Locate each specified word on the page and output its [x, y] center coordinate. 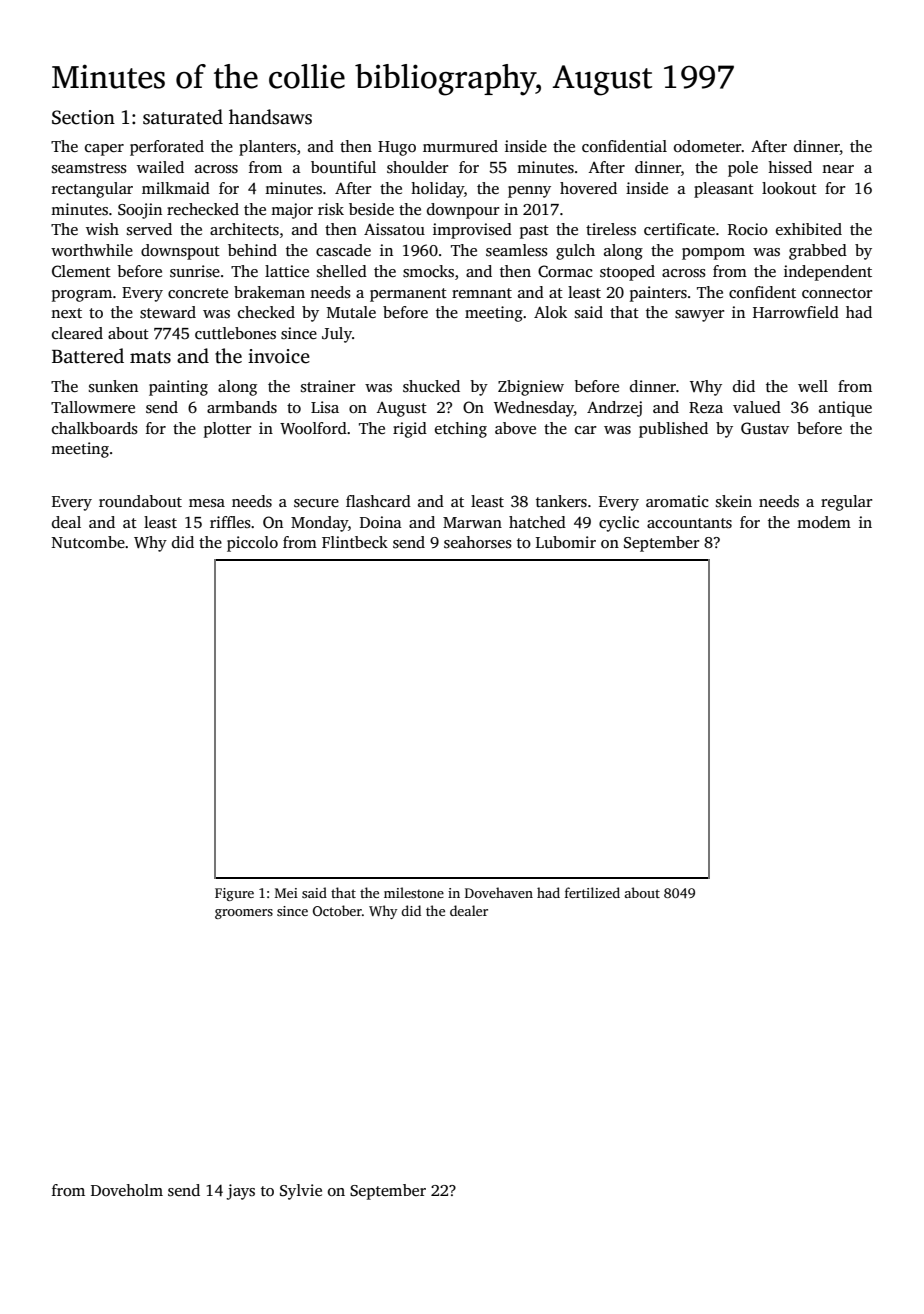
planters [267, 148]
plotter [227, 430]
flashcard [378, 501]
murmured [460, 146]
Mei [286, 893]
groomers [244, 914]
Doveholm [127, 1190]
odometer [708, 146]
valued [757, 407]
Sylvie [301, 1192]
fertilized [592, 892]
